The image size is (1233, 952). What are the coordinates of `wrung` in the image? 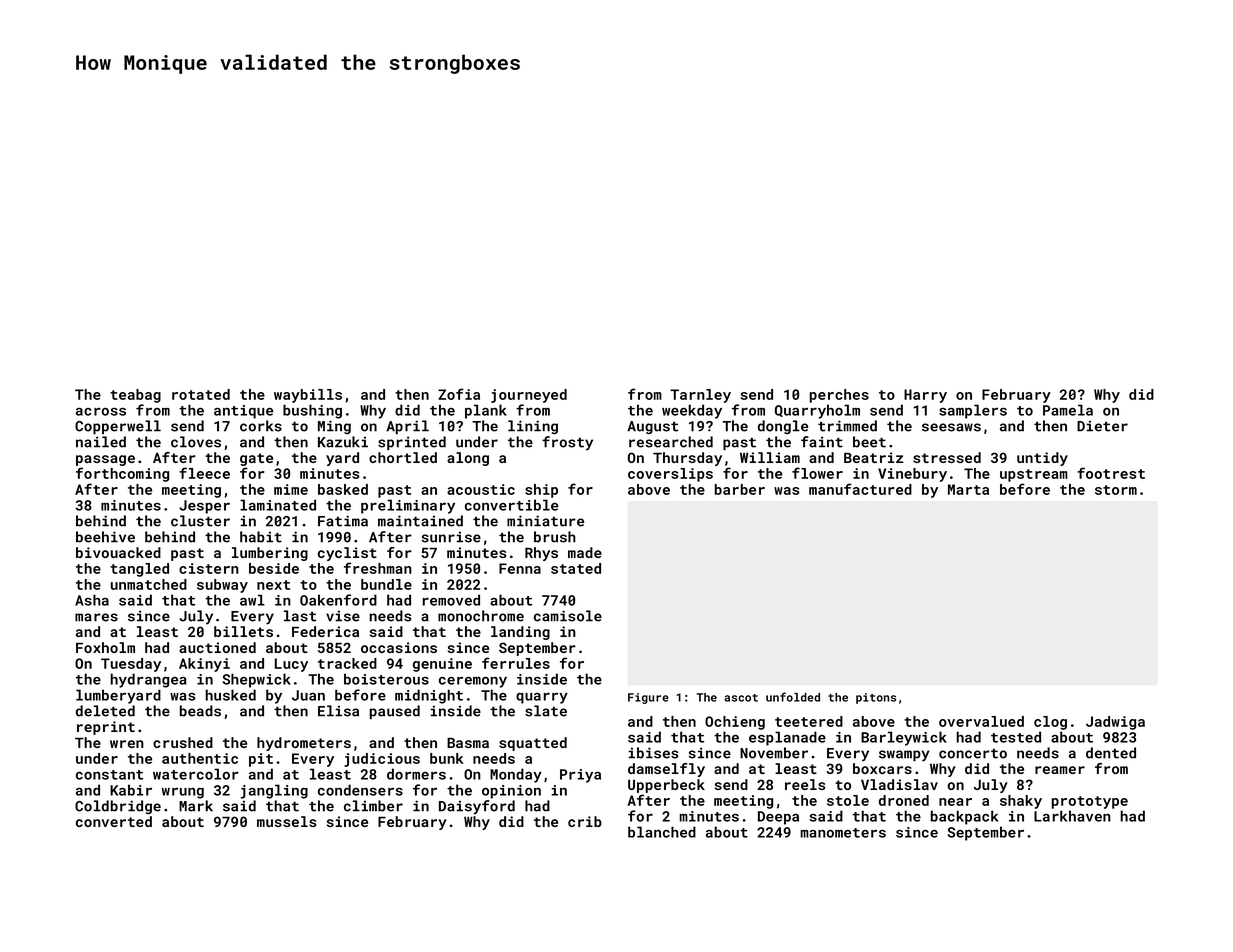 It's located at (183, 793).
